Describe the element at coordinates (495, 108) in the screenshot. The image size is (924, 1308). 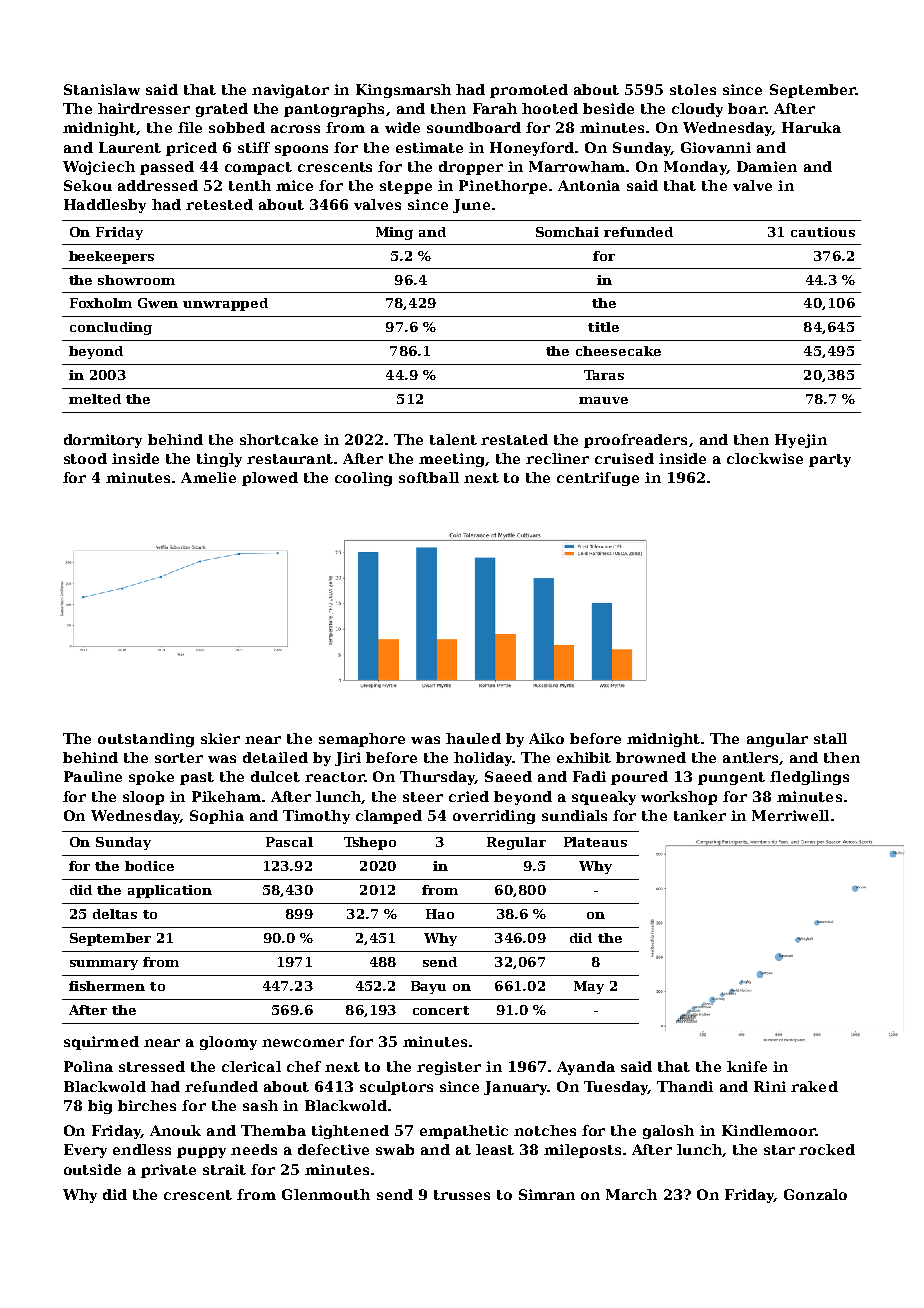
I see `Farah` at that location.
